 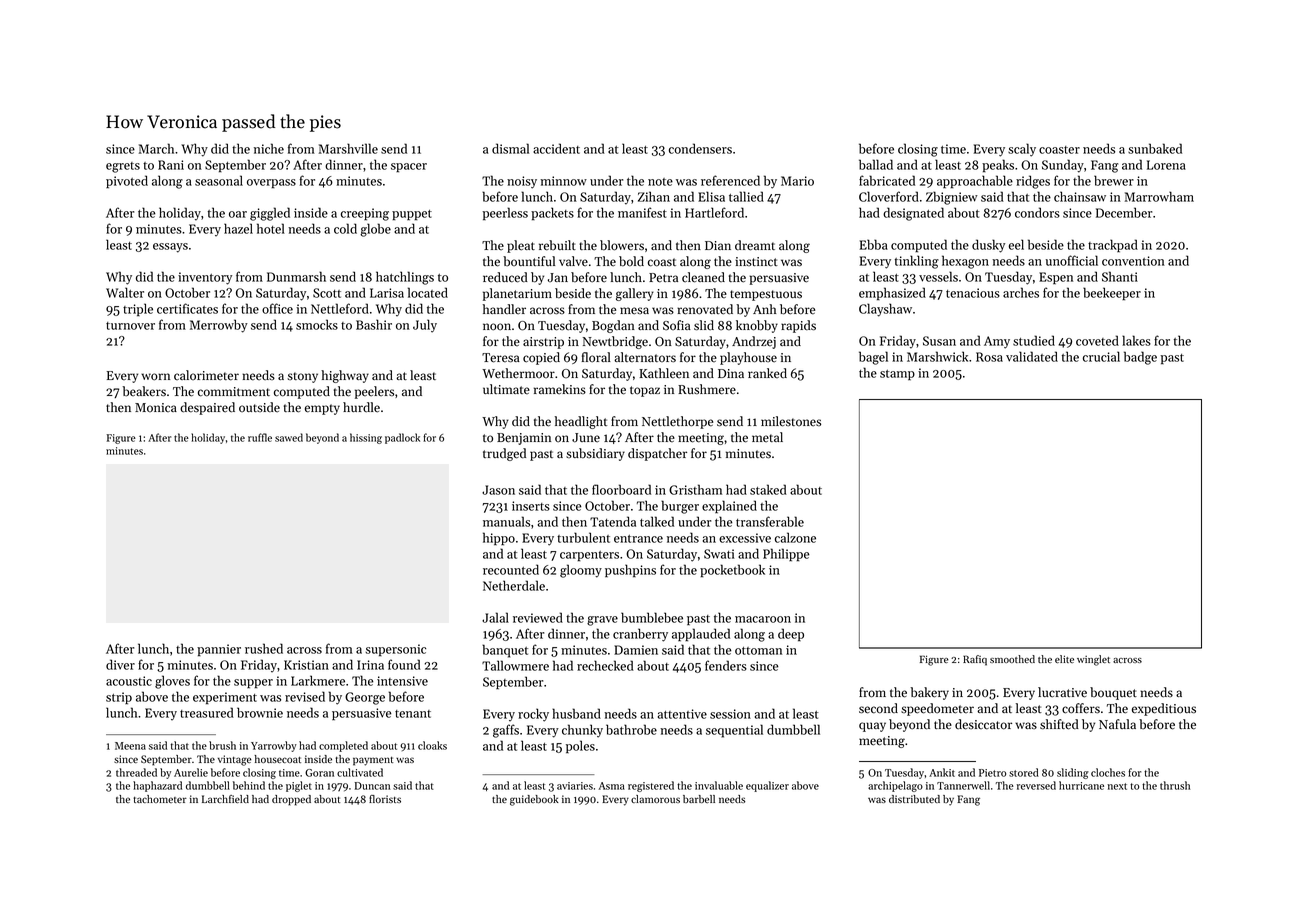 I want to click on Espen, so click(x=1056, y=278).
